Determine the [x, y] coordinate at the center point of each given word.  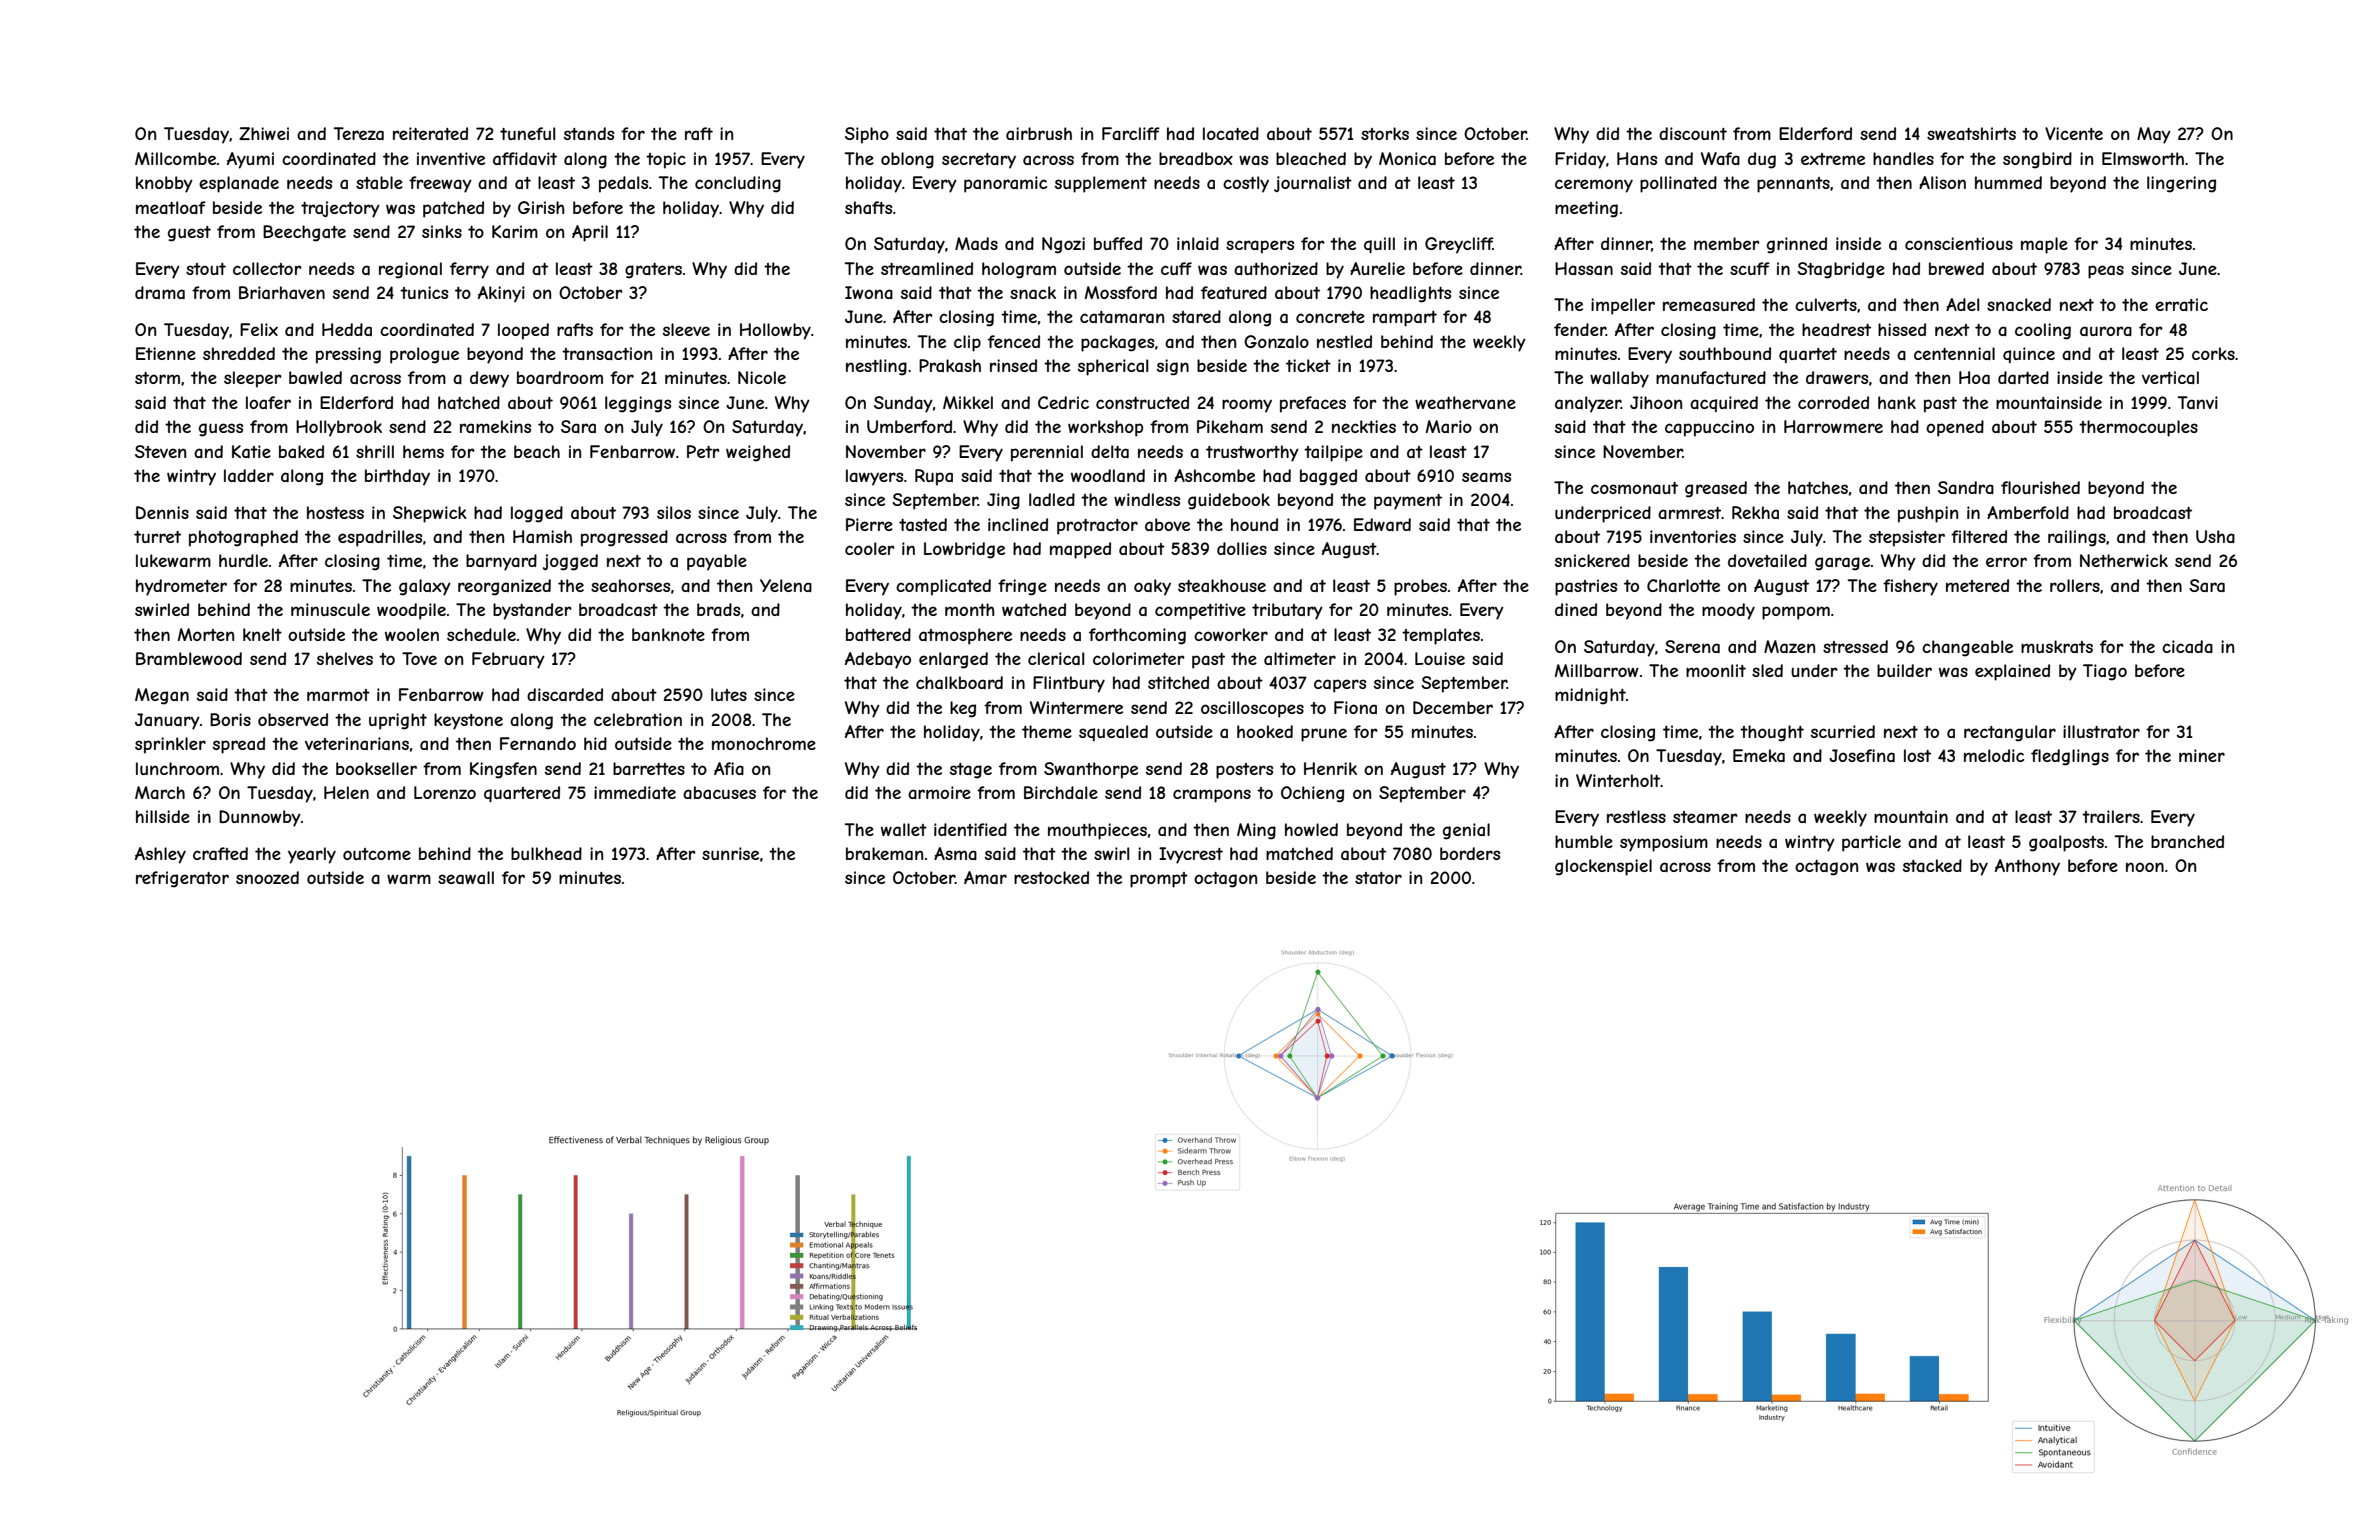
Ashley [160, 855]
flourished [2040, 487]
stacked [1932, 865]
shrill [375, 451]
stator [1378, 878]
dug [1762, 160]
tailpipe [1333, 453]
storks [1385, 133]
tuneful [527, 133]
